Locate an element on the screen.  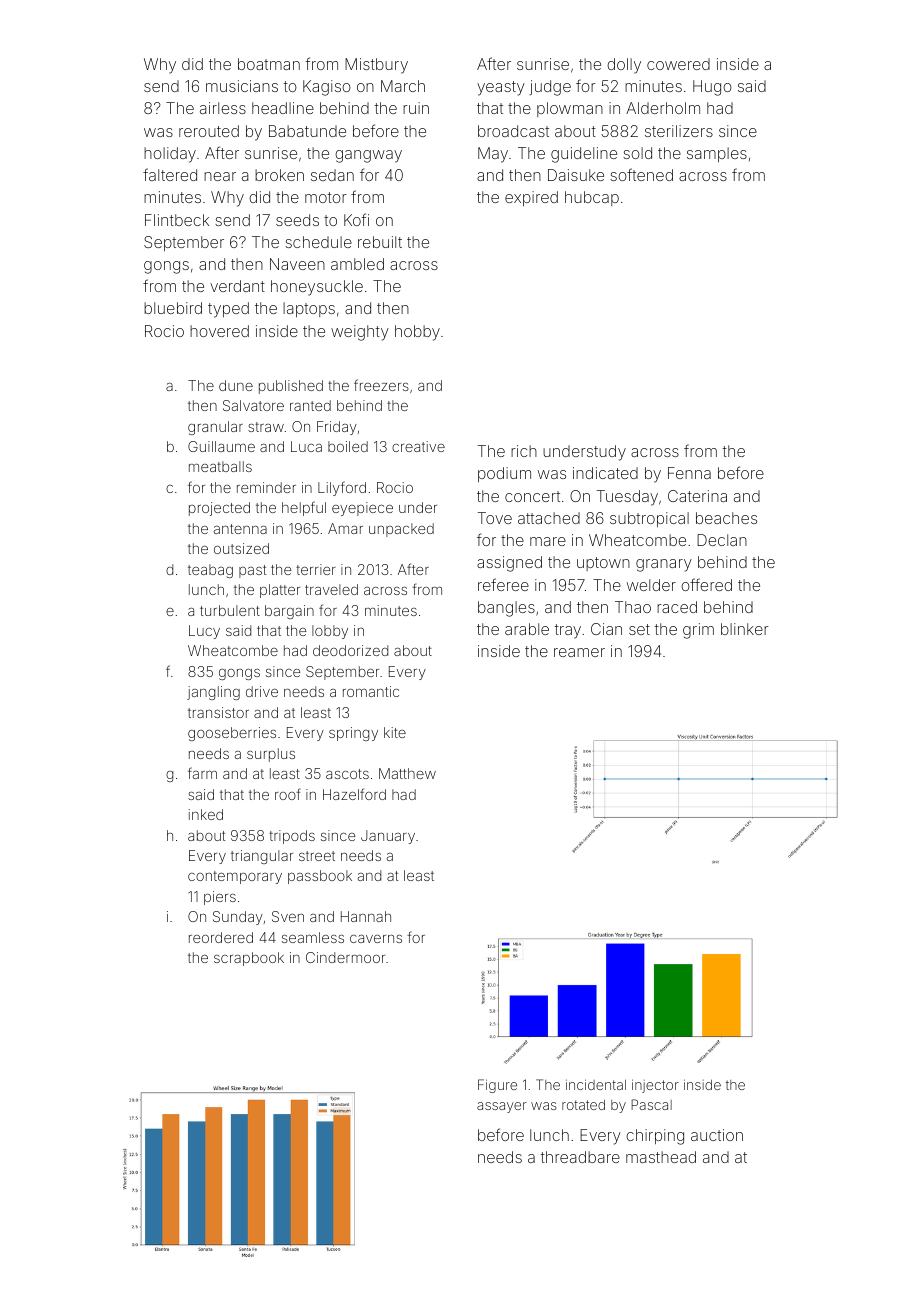
scrapbook is located at coordinates (249, 959).
